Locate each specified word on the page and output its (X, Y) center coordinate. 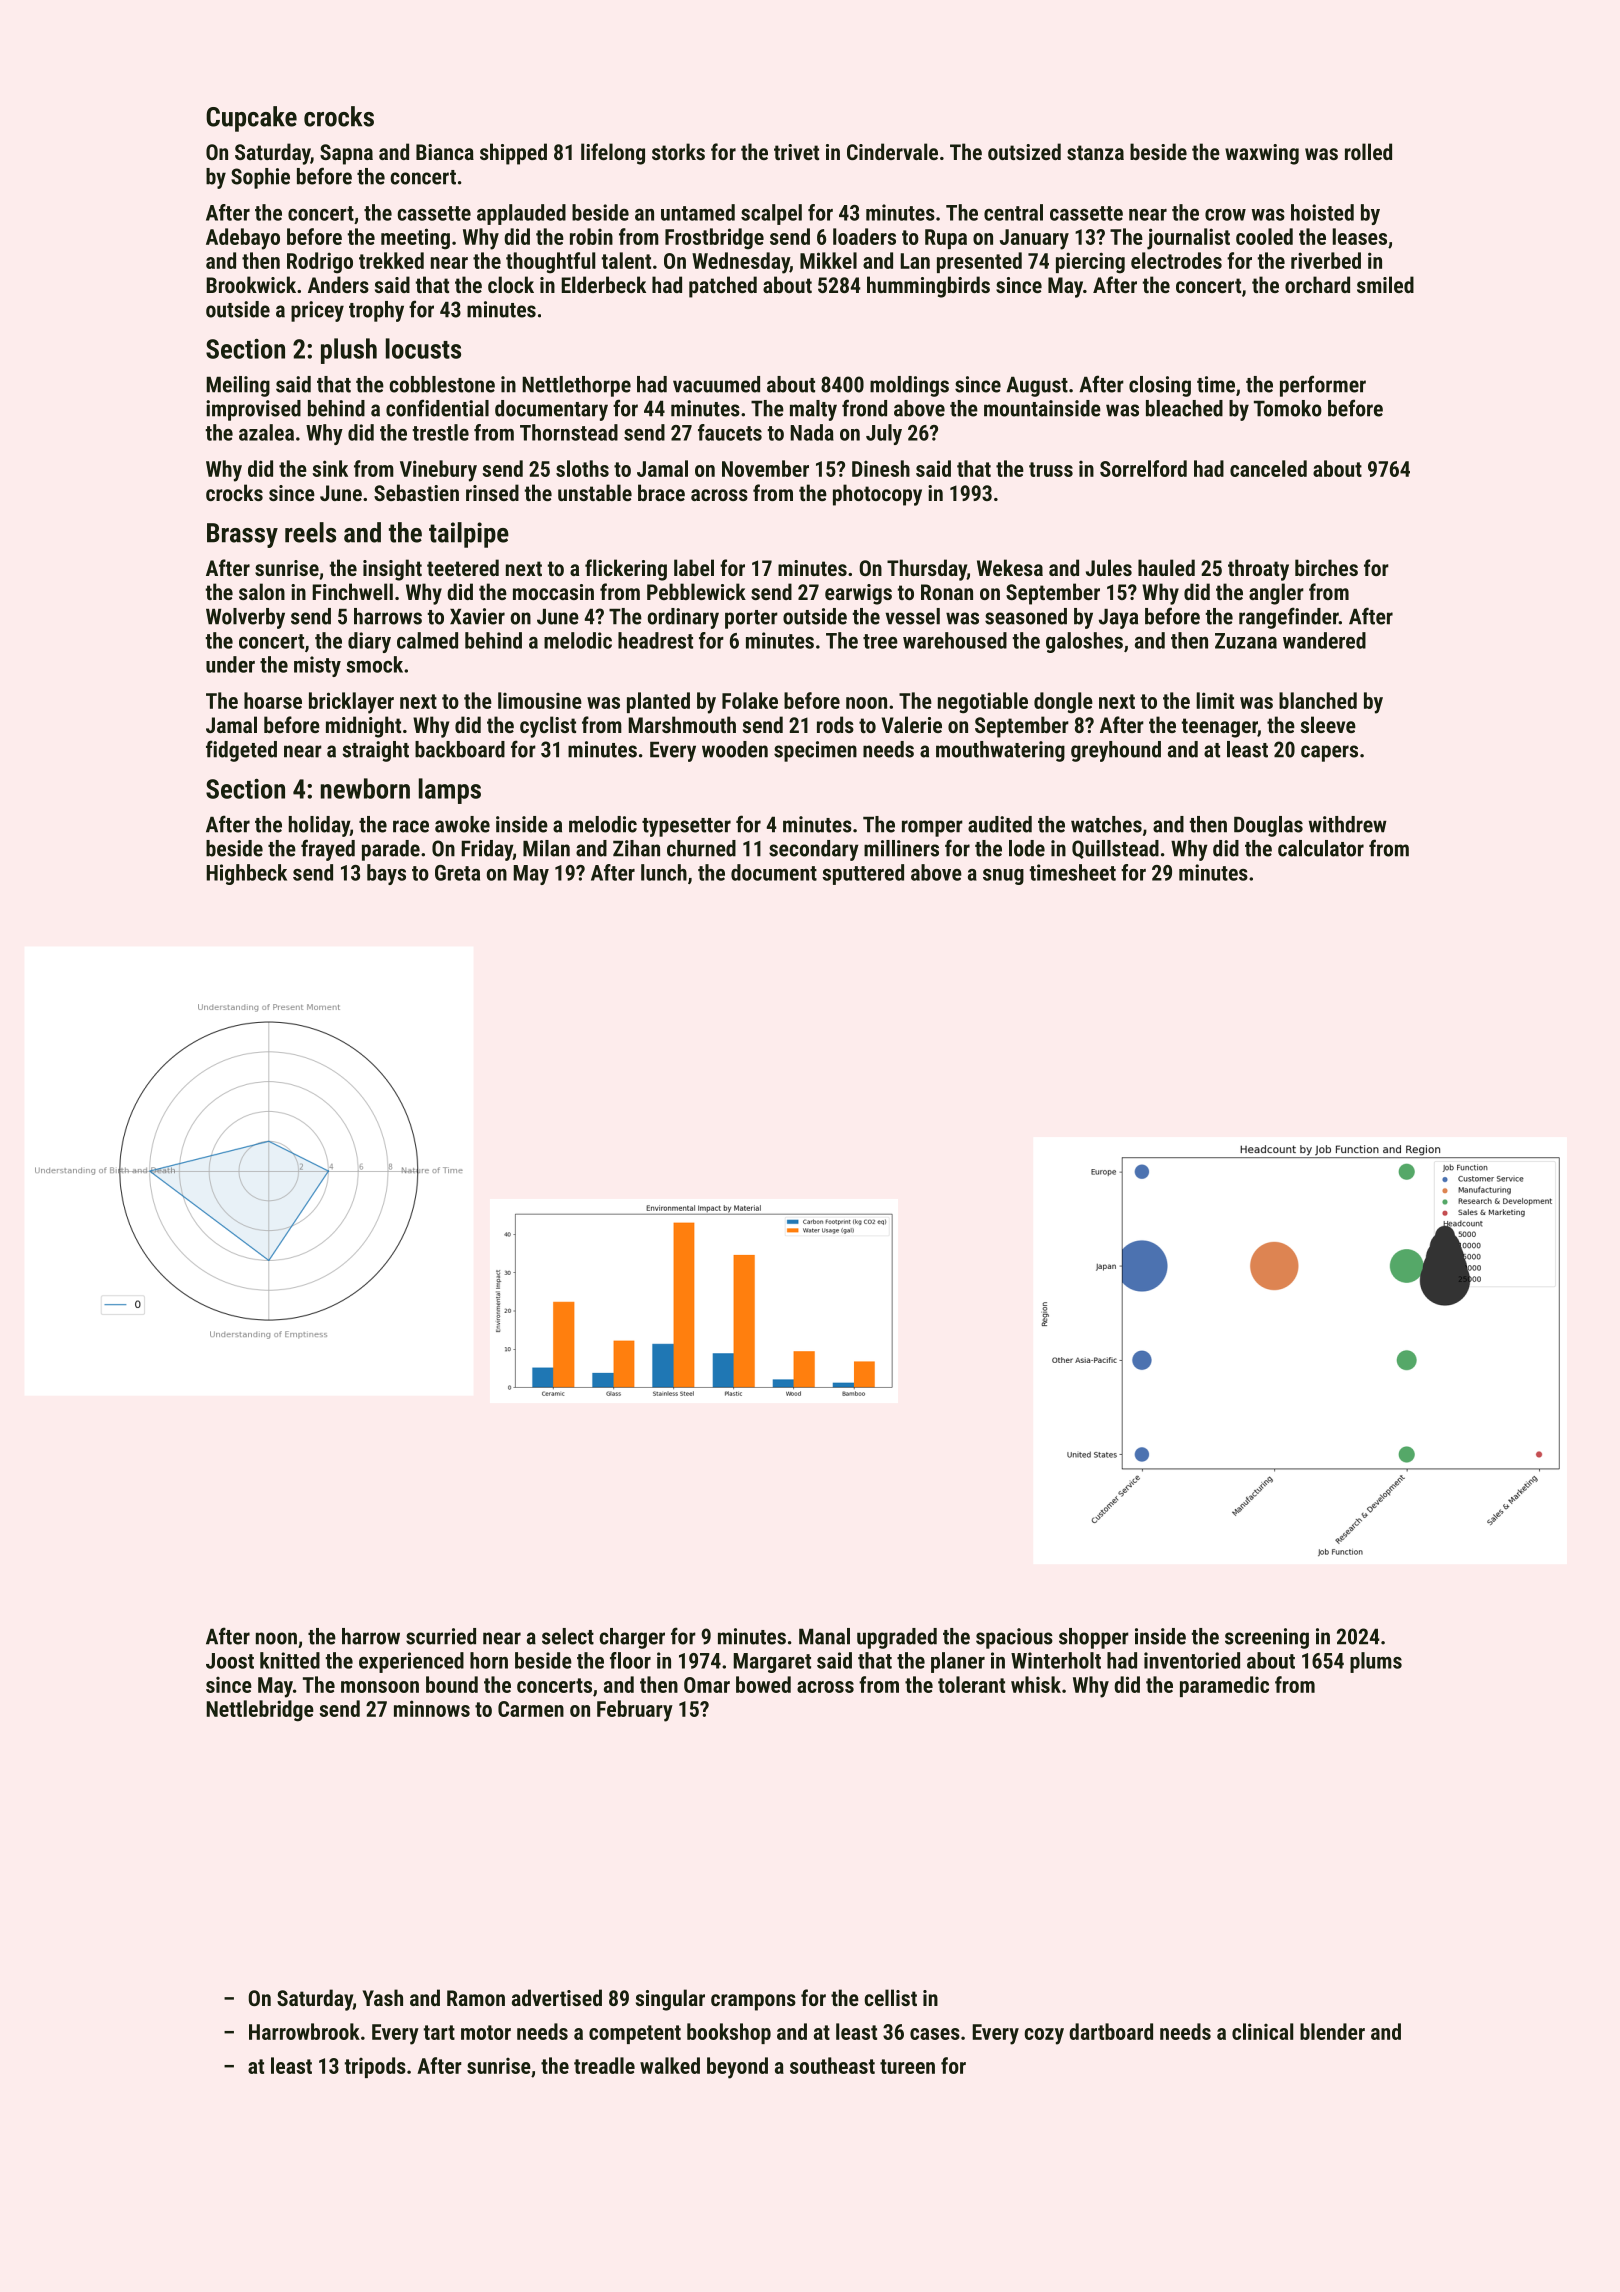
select (568, 1636)
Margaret (772, 1663)
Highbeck (247, 874)
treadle (604, 2065)
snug (1003, 877)
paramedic (1224, 1686)
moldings (909, 386)
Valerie (912, 724)
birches (1326, 567)
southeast (832, 2065)
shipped (513, 154)
